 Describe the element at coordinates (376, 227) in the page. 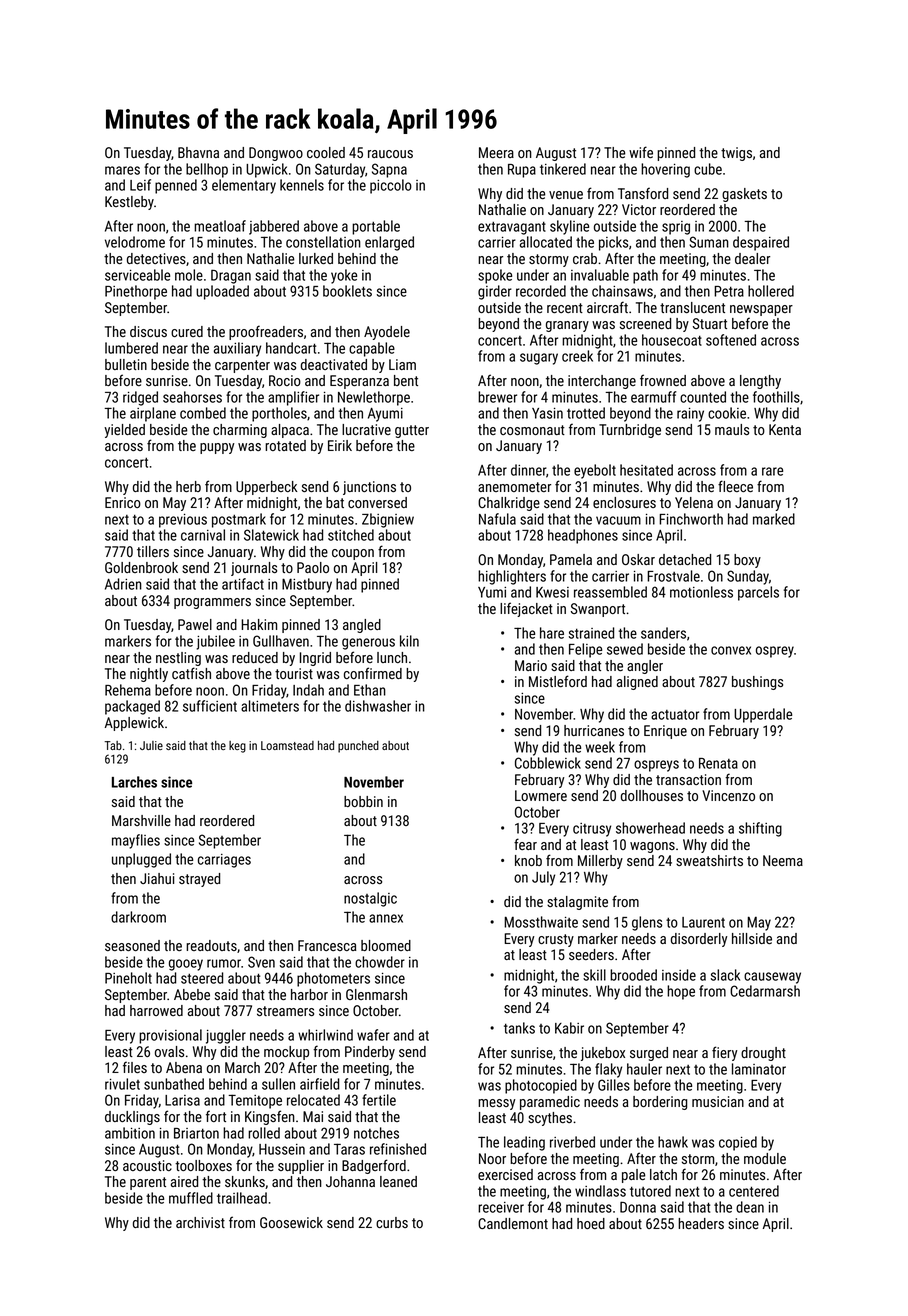

I see `portable` at that location.
